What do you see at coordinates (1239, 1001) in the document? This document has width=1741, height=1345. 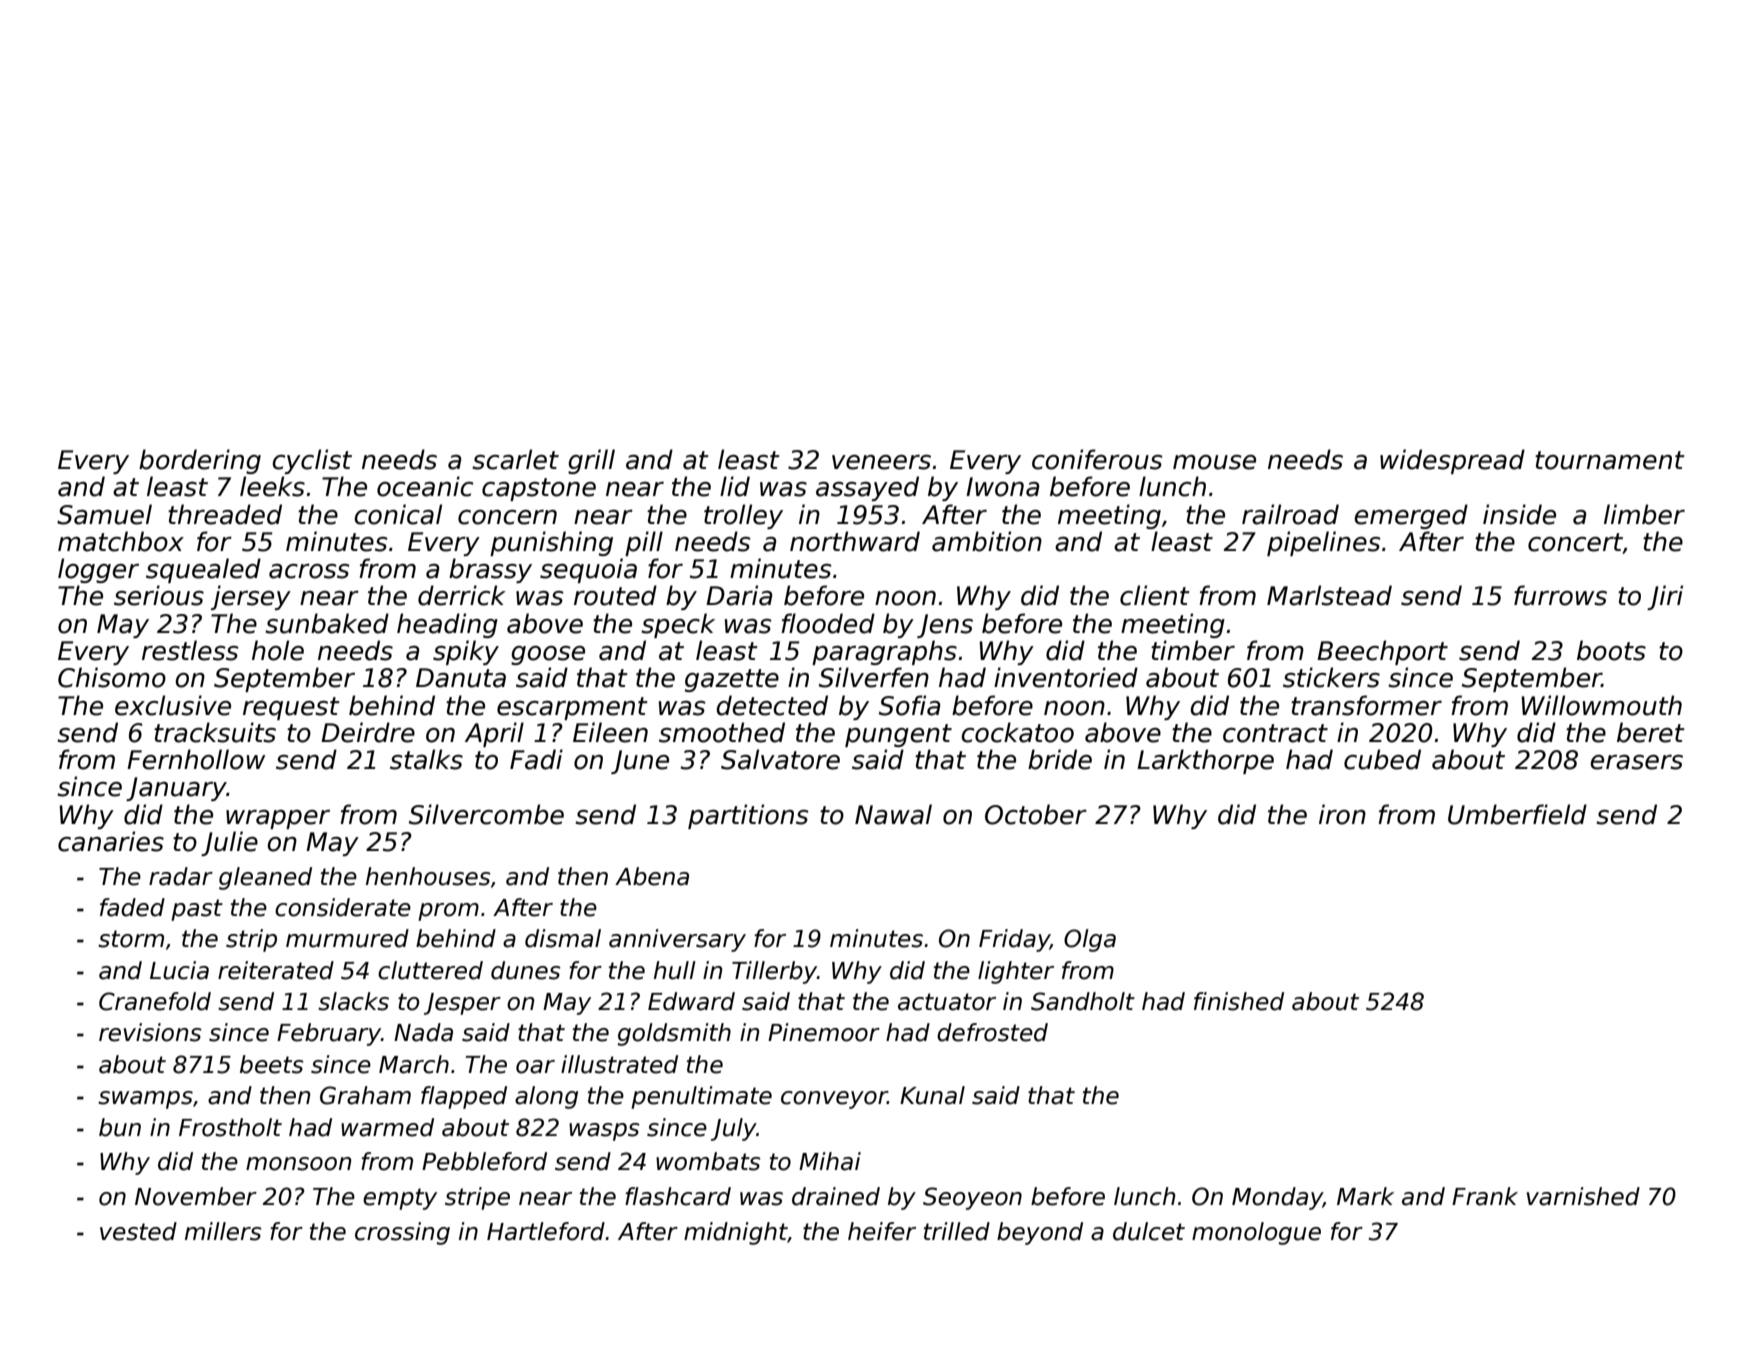 I see `finished` at bounding box center [1239, 1001].
